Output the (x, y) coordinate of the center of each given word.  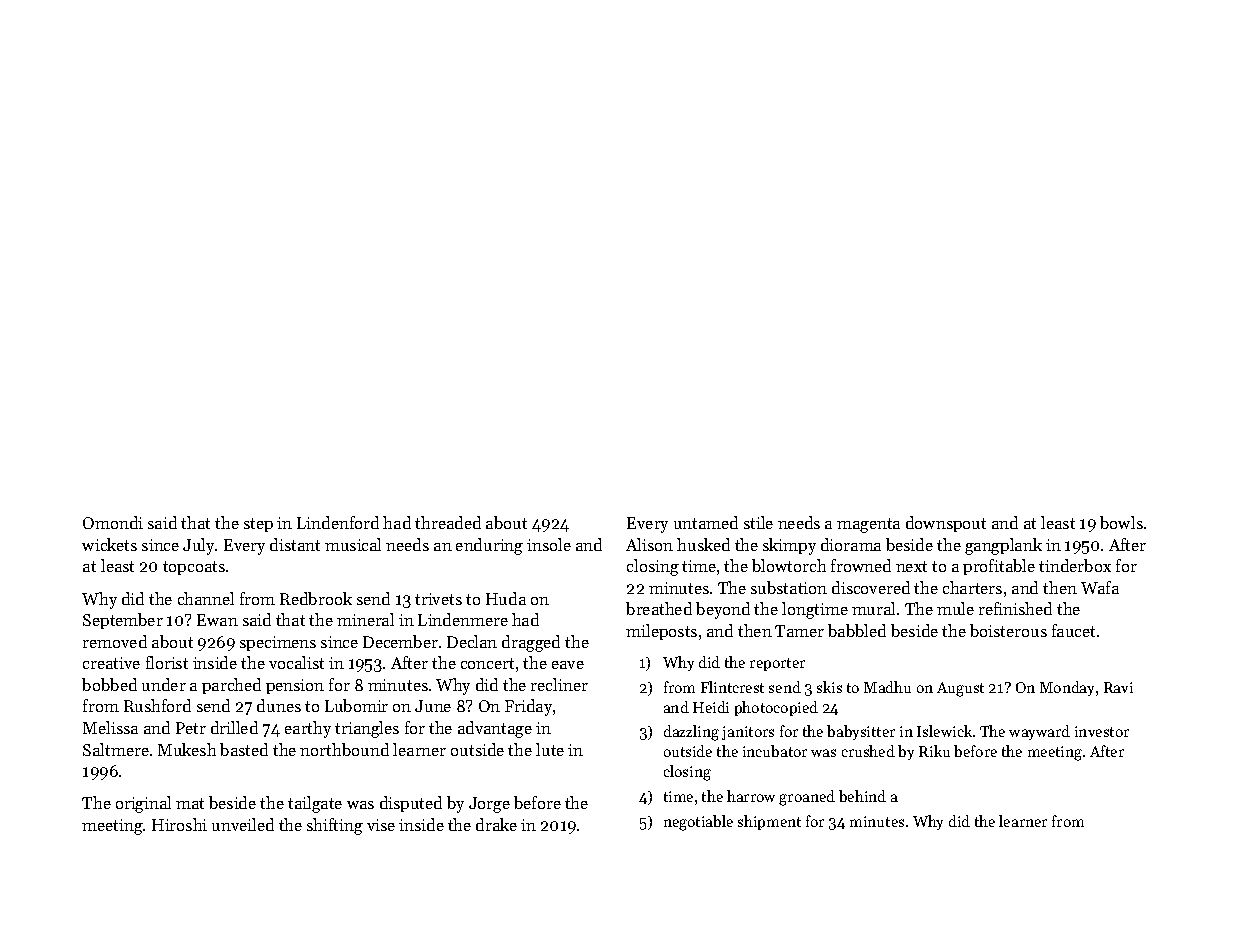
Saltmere (116, 749)
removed (115, 641)
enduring (489, 546)
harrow (751, 796)
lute (550, 749)
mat (190, 803)
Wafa (1100, 587)
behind (862, 796)
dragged (531, 643)
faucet (1073, 630)
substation (789, 587)
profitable (999, 567)
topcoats (194, 568)
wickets (109, 544)
